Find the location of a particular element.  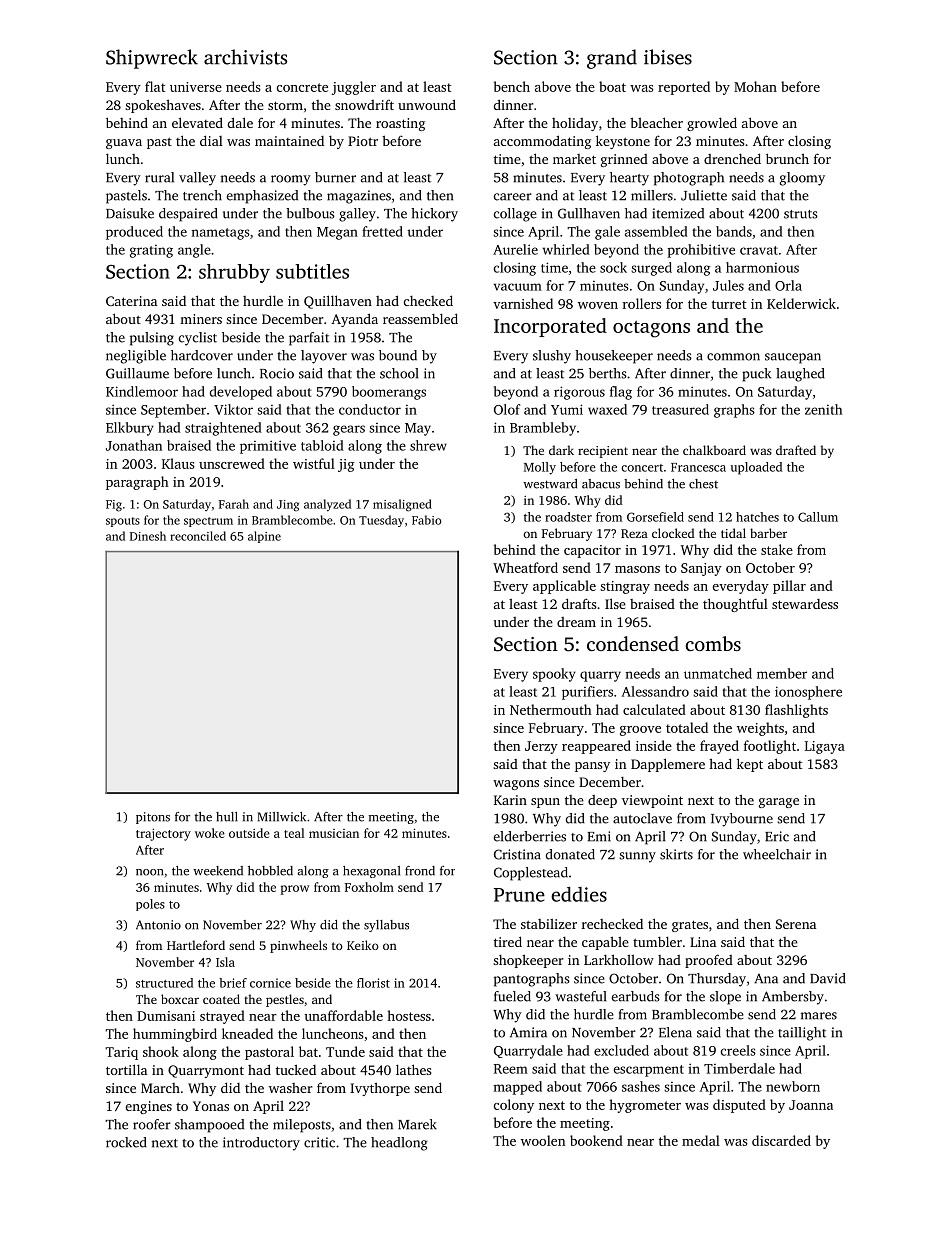

pinwheels is located at coordinates (298, 946).
